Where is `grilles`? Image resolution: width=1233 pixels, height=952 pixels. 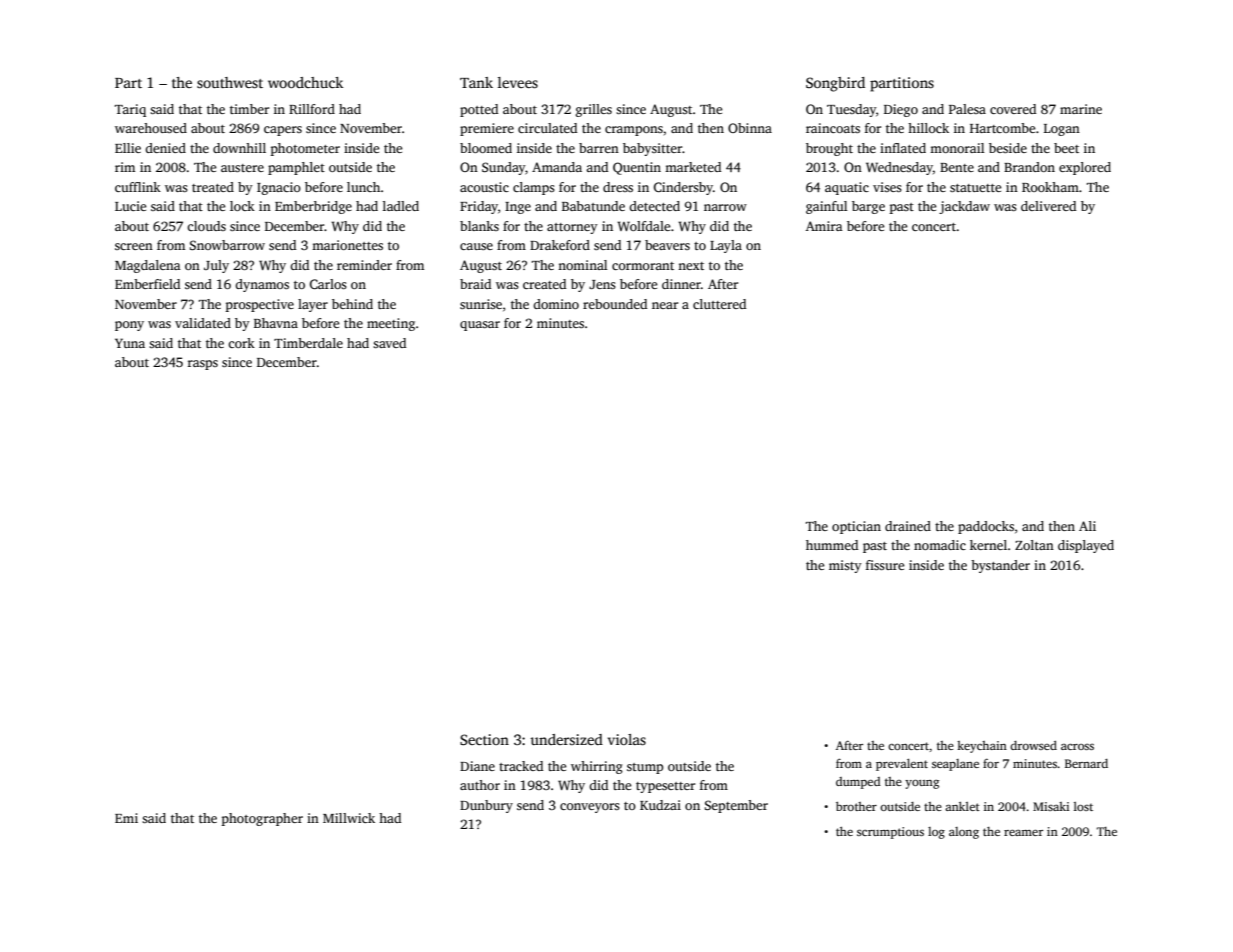 grilles is located at coordinates (594, 110).
